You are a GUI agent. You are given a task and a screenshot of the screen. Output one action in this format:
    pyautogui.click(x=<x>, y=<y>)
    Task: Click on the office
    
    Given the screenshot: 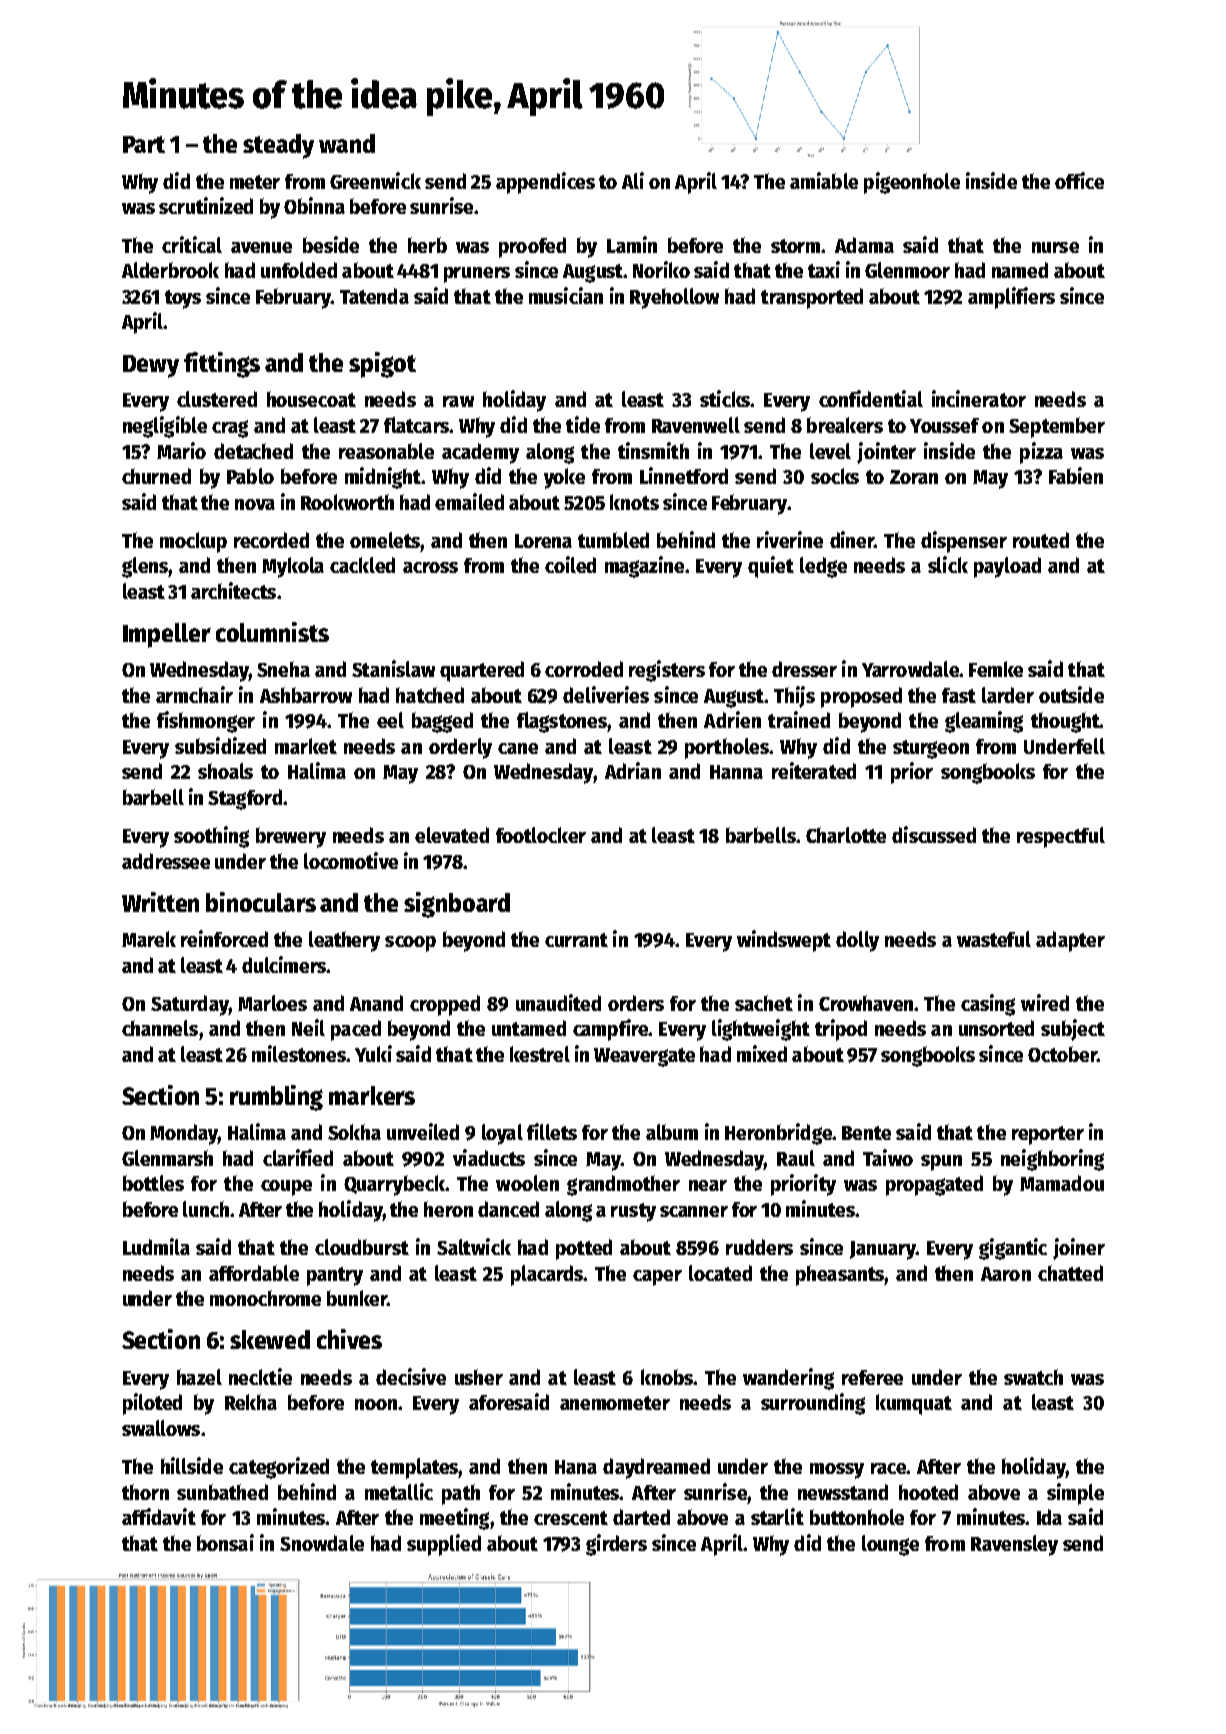 What is the action you would take?
    pyautogui.click(x=1079, y=180)
